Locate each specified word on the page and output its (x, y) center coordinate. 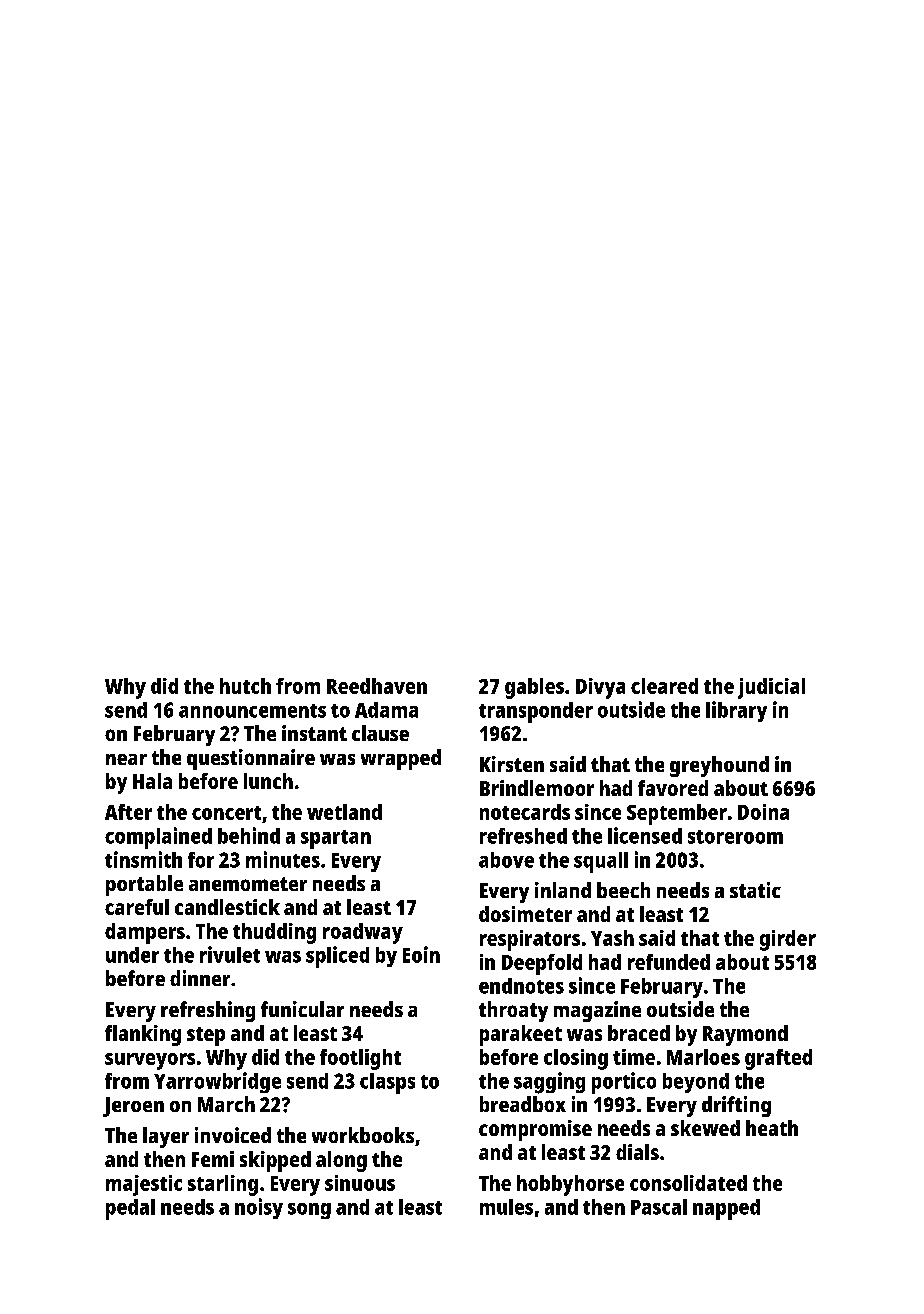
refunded (669, 962)
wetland (344, 812)
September (677, 814)
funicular (302, 1009)
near (126, 759)
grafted (778, 1059)
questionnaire (251, 759)
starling (223, 1185)
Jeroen (133, 1107)
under (132, 955)
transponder (536, 712)
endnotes (521, 986)
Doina (763, 812)
